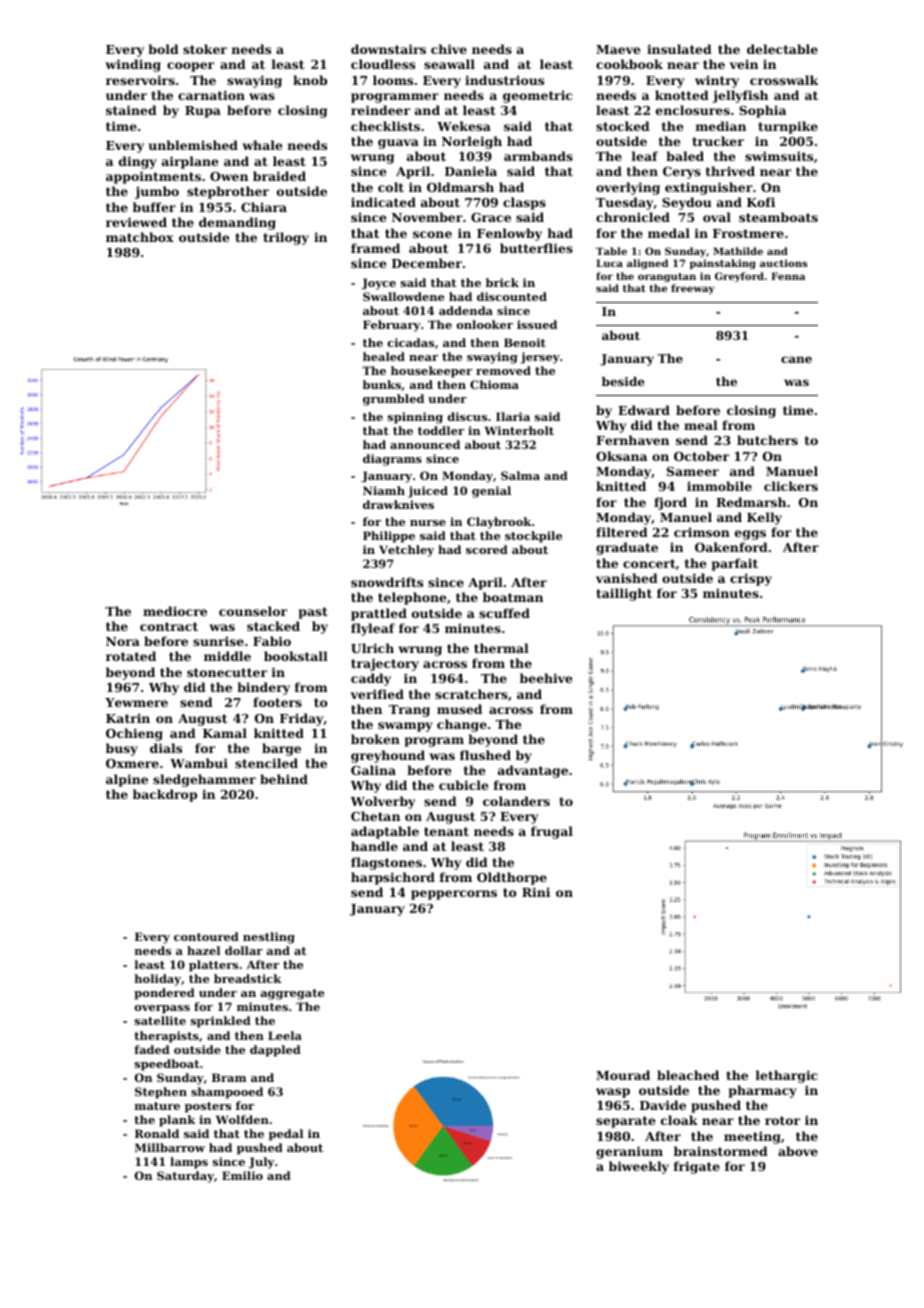 Image resolution: width=924 pixels, height=1308 pixels. What do you see at coordinates (175, 611) in the page?
I see `mediocre` at bounding box center [175, 611].
